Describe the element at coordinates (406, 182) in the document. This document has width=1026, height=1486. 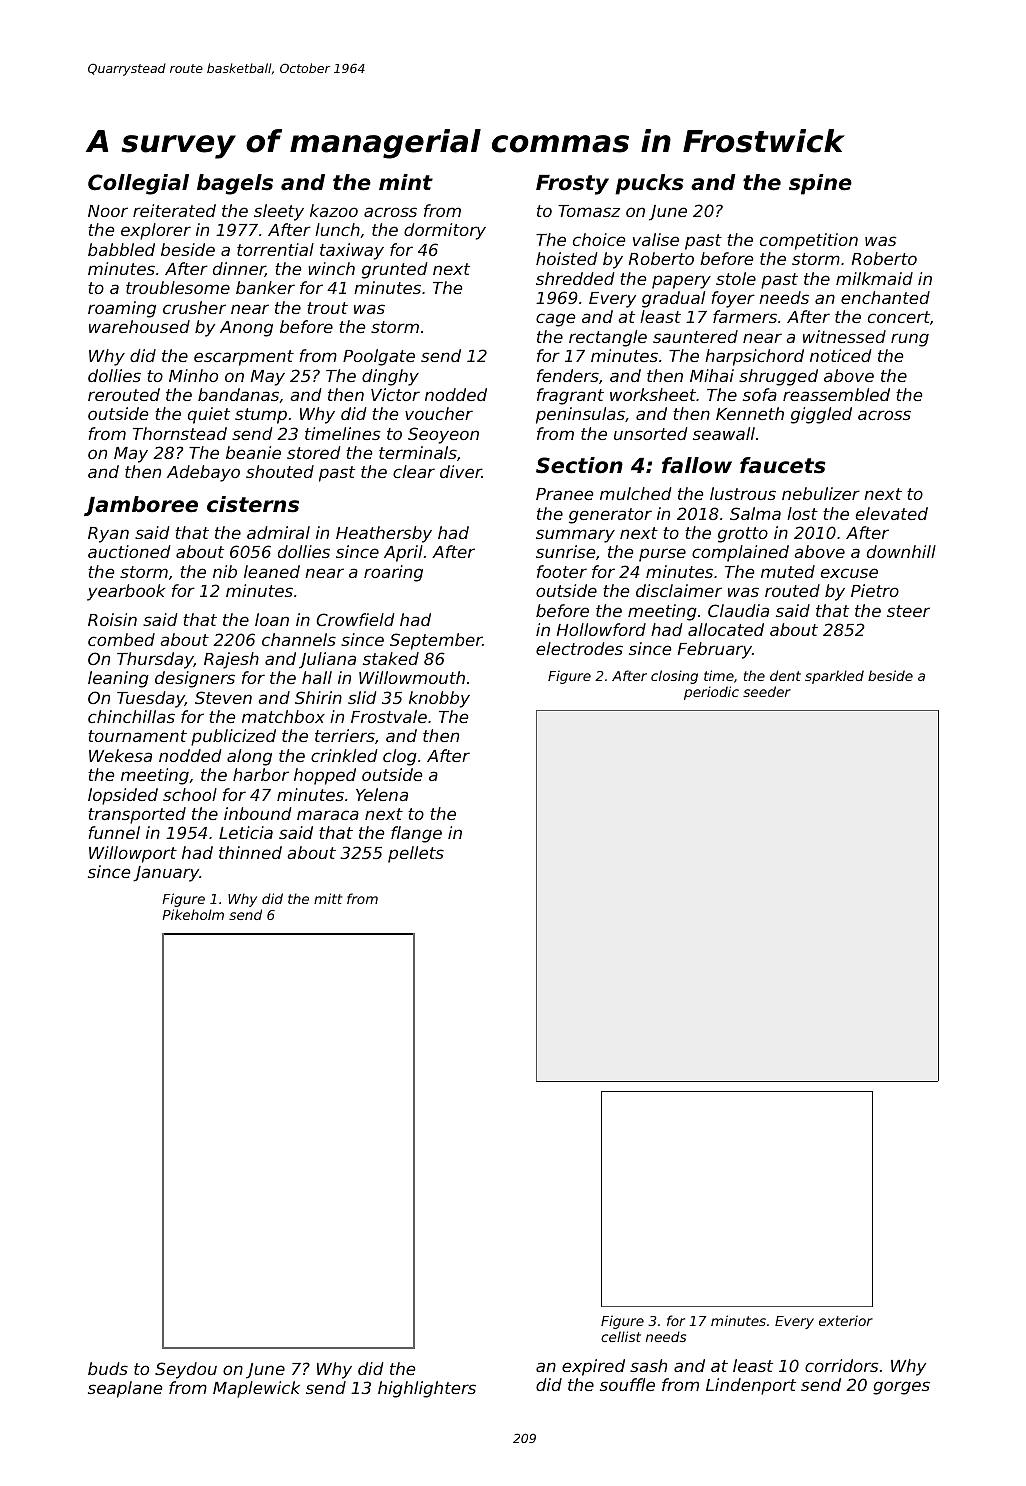
I see `mint` at that location.
